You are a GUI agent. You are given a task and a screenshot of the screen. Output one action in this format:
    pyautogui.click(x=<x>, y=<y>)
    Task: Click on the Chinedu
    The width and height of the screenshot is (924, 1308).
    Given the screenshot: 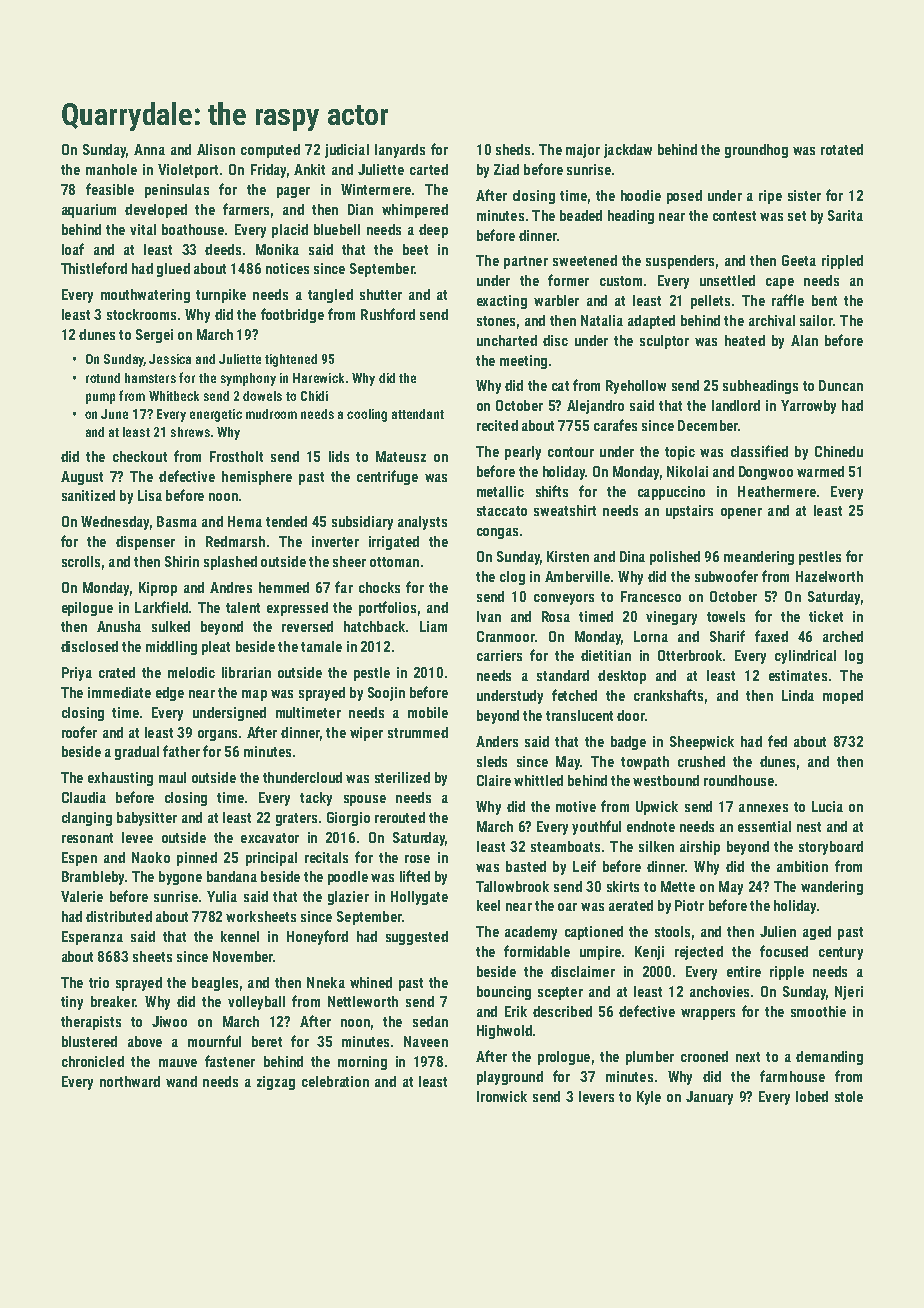 What is the action you would take?
    pyautogui.click(x=839, y=451)
